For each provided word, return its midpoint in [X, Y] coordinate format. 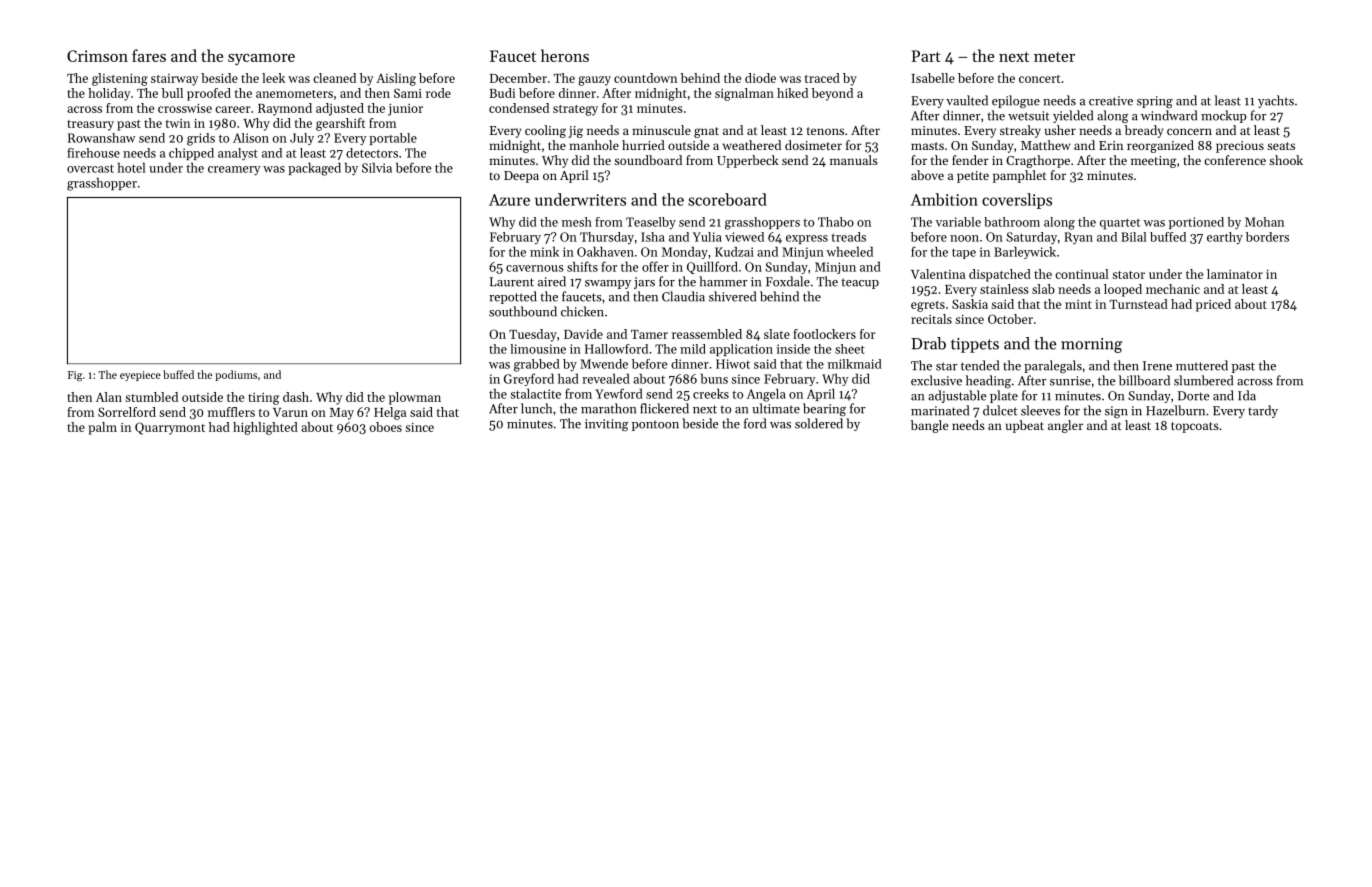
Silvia [377, 167]
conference [1235, 160]
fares [149, 55]
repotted [513, 297]
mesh [577, 222]
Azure [509, 200]
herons [565, 55]
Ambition [944, 199]
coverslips [1017, 201]
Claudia [683, 296]
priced [1213, 305]
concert [1039, 79]
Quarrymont [170, 428]
